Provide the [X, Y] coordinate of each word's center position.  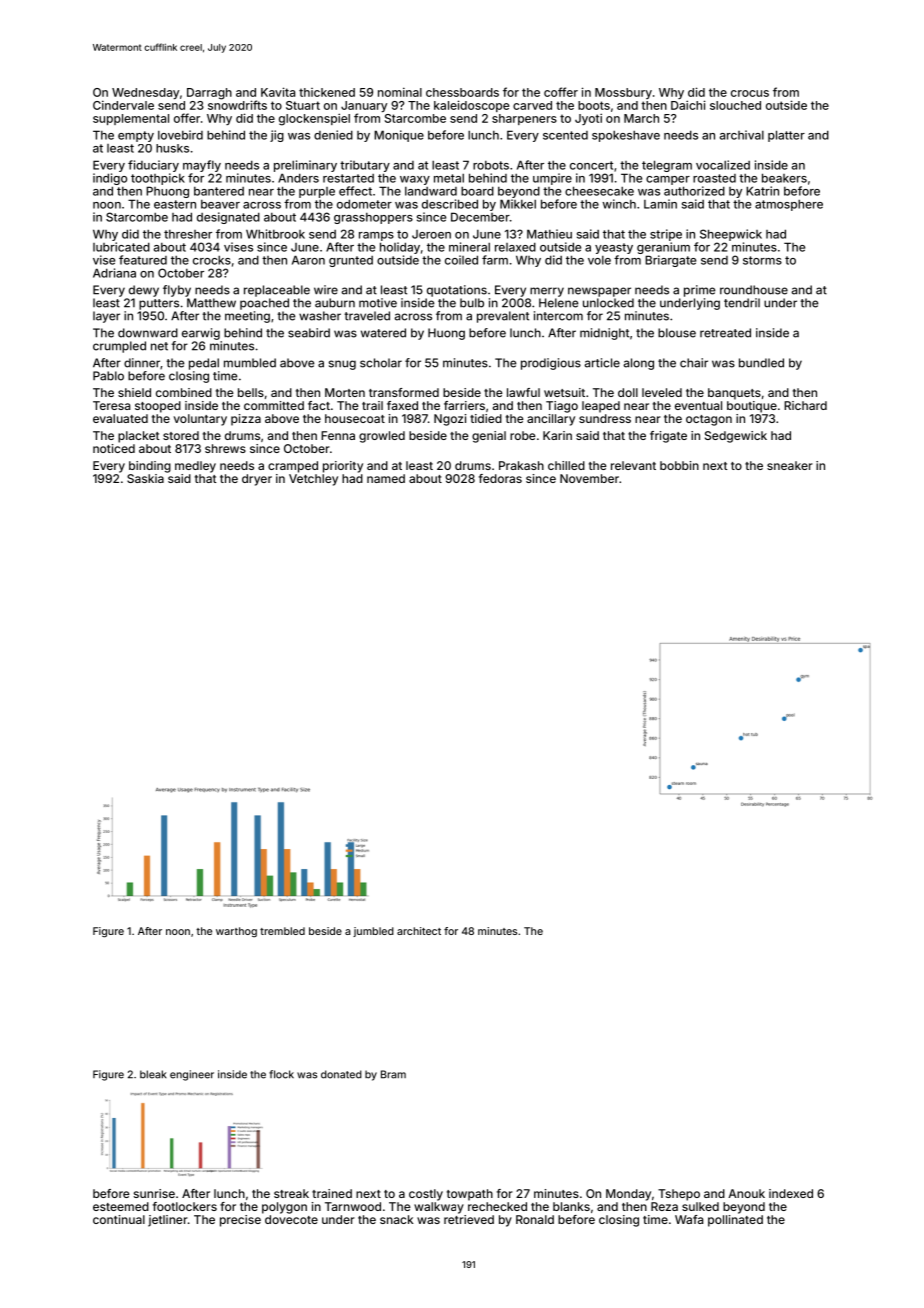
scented [565, 135]
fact [319, 405]
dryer [257, 480]
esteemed [121, 1206]
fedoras [500, 478]
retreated [725, 333]
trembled [282, 931]
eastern [175, 204]
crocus [750, 93]
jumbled [373, 932]
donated [341, 1074]
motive [378, 303]
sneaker [790, 465]
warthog [236, 932]
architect [419, 931]
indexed [791, 1193]
